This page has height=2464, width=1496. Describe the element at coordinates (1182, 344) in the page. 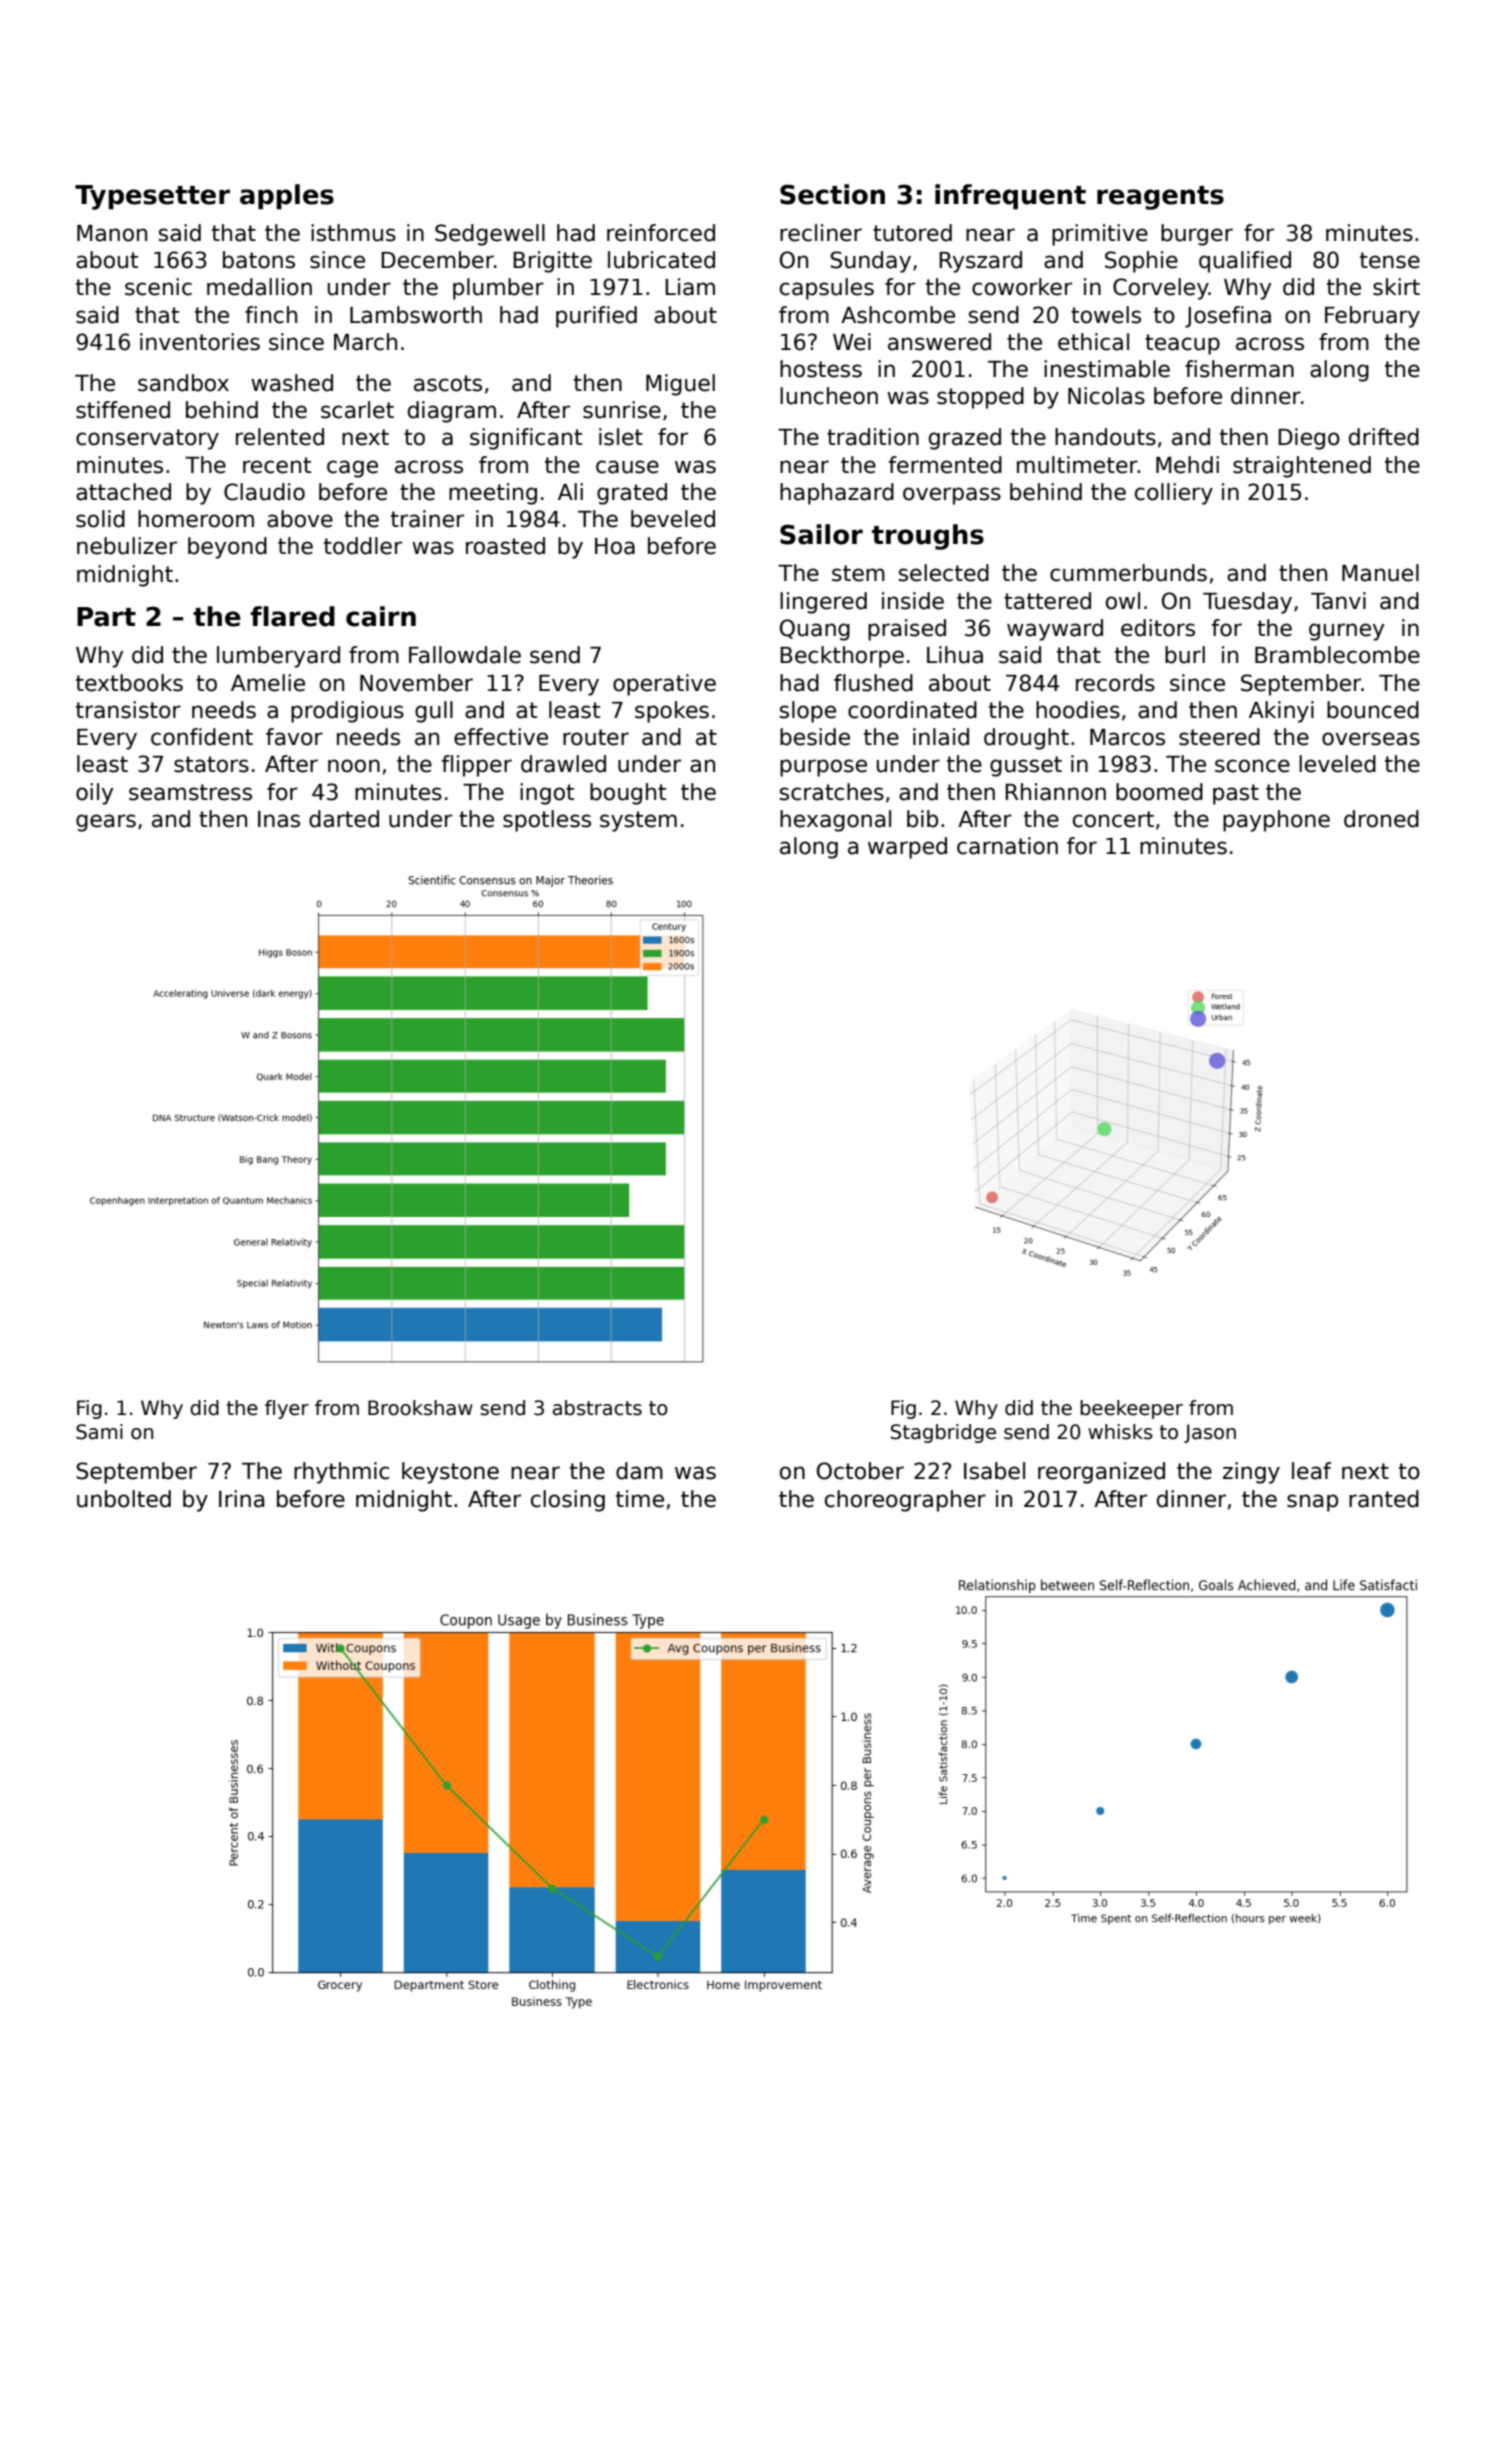

I see `teacup` at that location.
